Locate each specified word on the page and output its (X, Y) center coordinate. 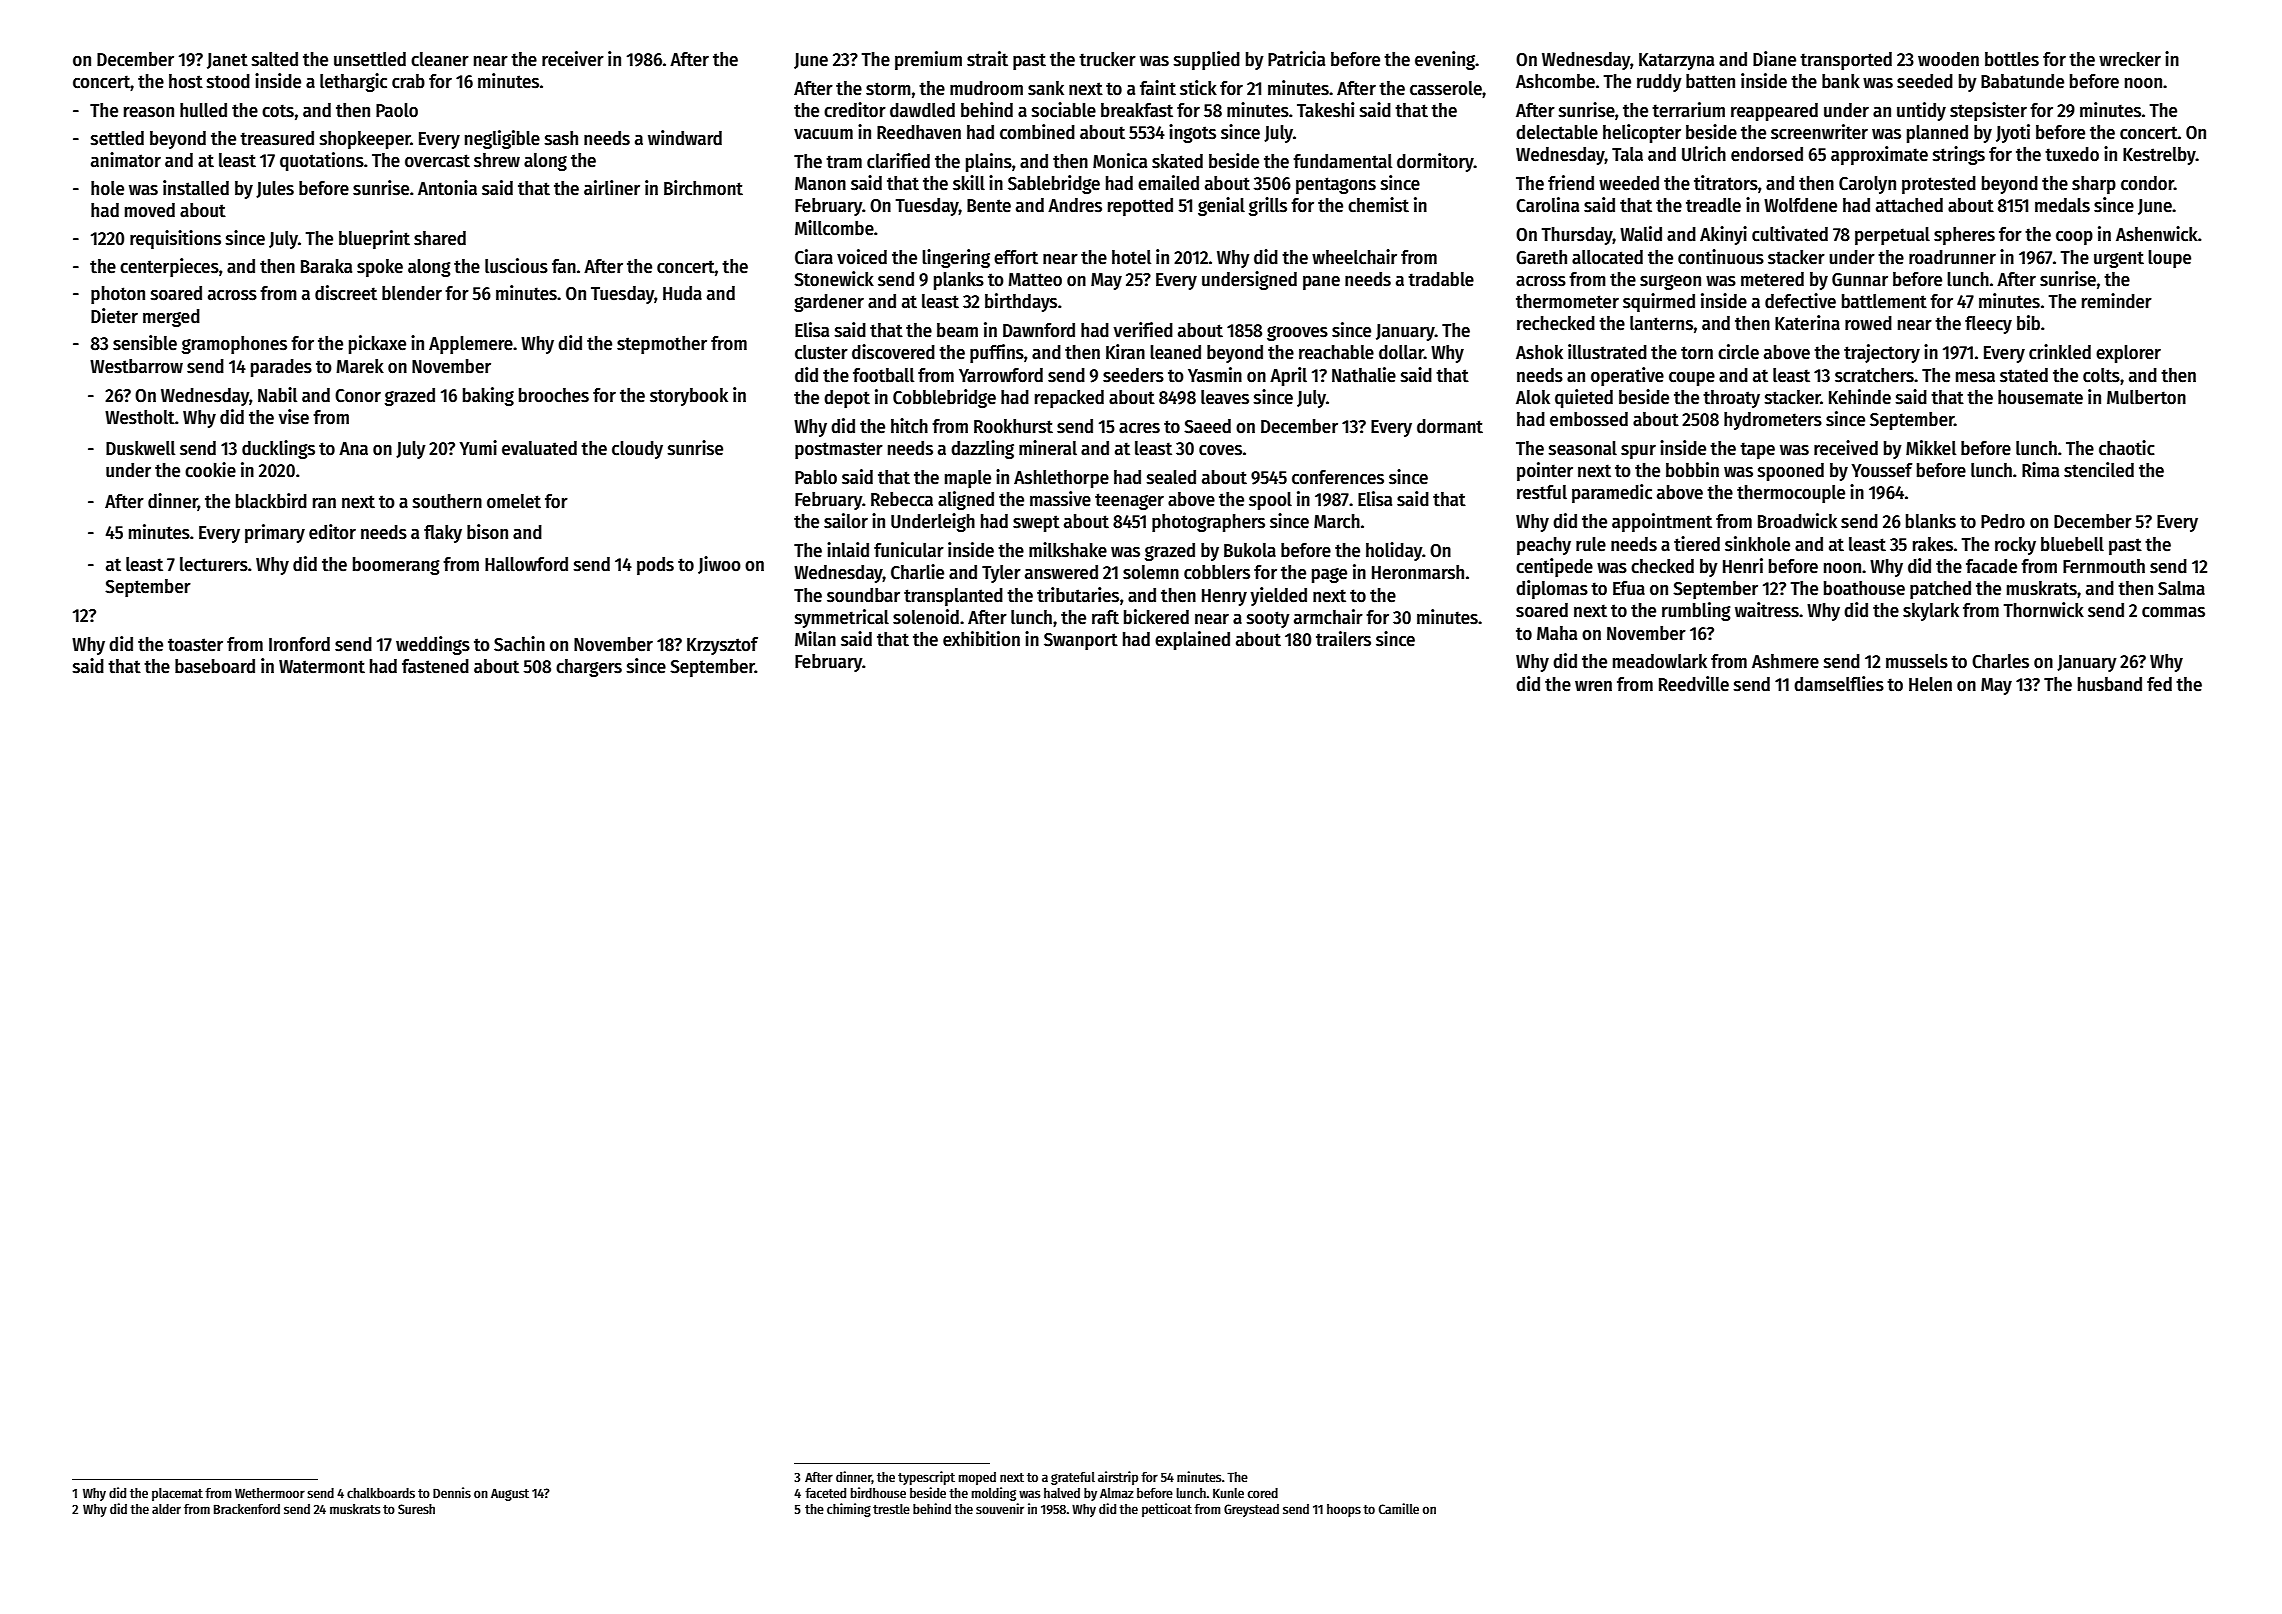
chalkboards (381, 1493)
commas (2173, 612)
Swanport (1081, 641)
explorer (2128, 354)
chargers (589, 668)
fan (564, 266)
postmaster (839, 450)
